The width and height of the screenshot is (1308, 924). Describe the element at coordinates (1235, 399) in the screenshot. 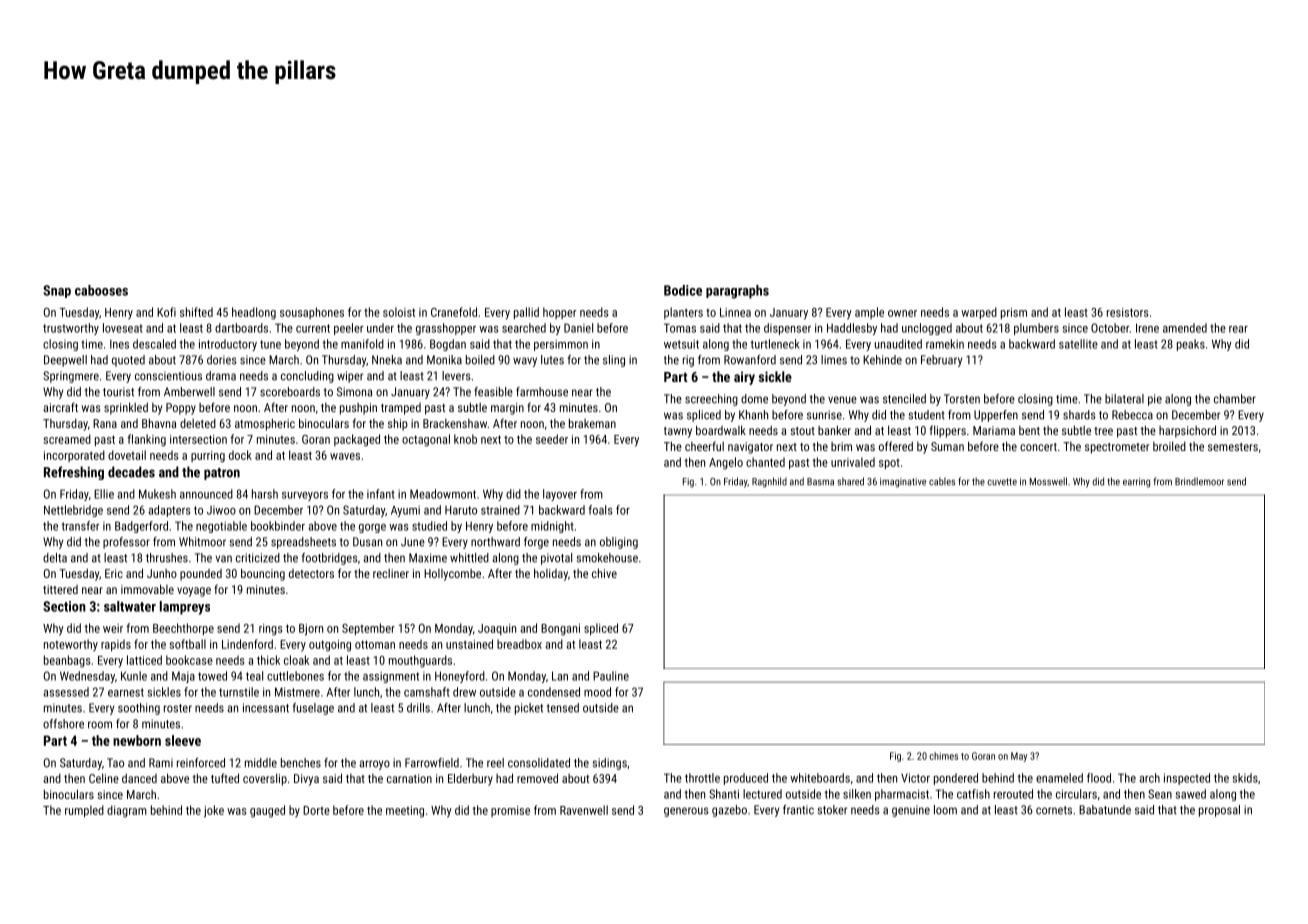

I see `chamber` at that location.
